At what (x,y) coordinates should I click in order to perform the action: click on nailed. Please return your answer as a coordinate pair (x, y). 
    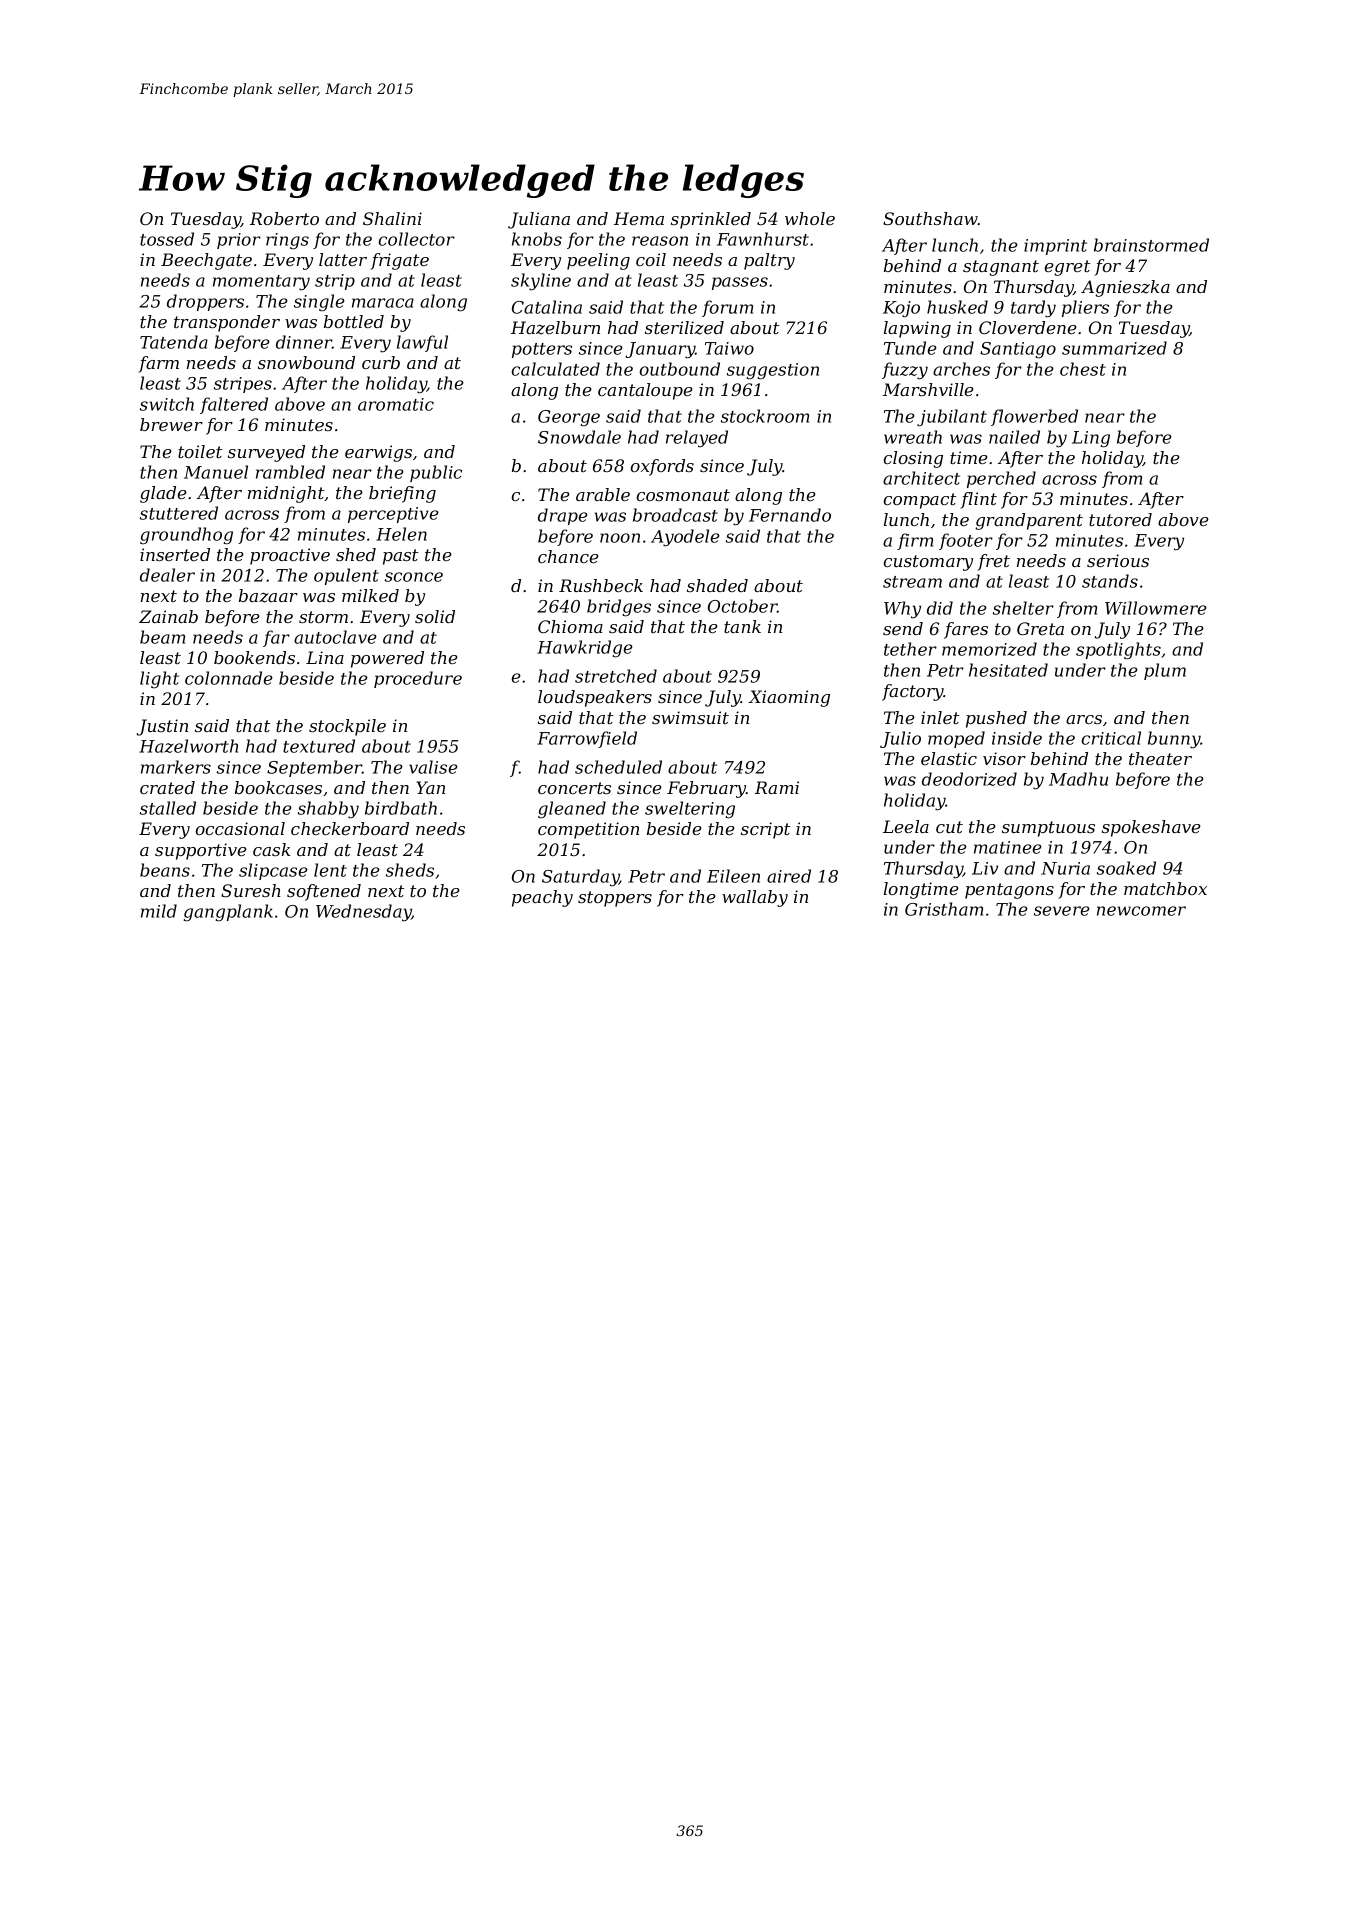
    Looking at the image, I should click on (1014, 437).
